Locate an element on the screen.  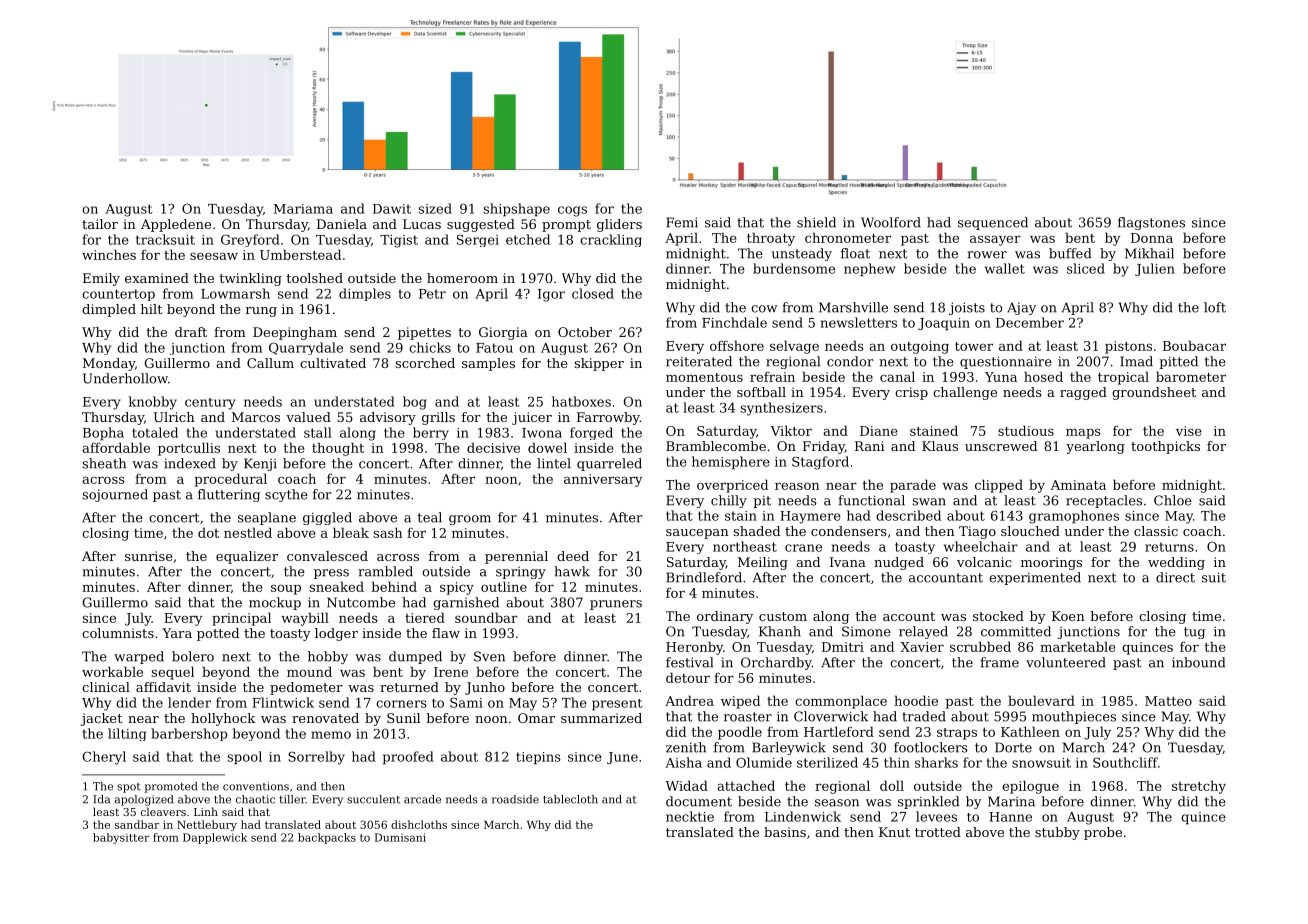
fluttering is located at coordinates (229, 495).
